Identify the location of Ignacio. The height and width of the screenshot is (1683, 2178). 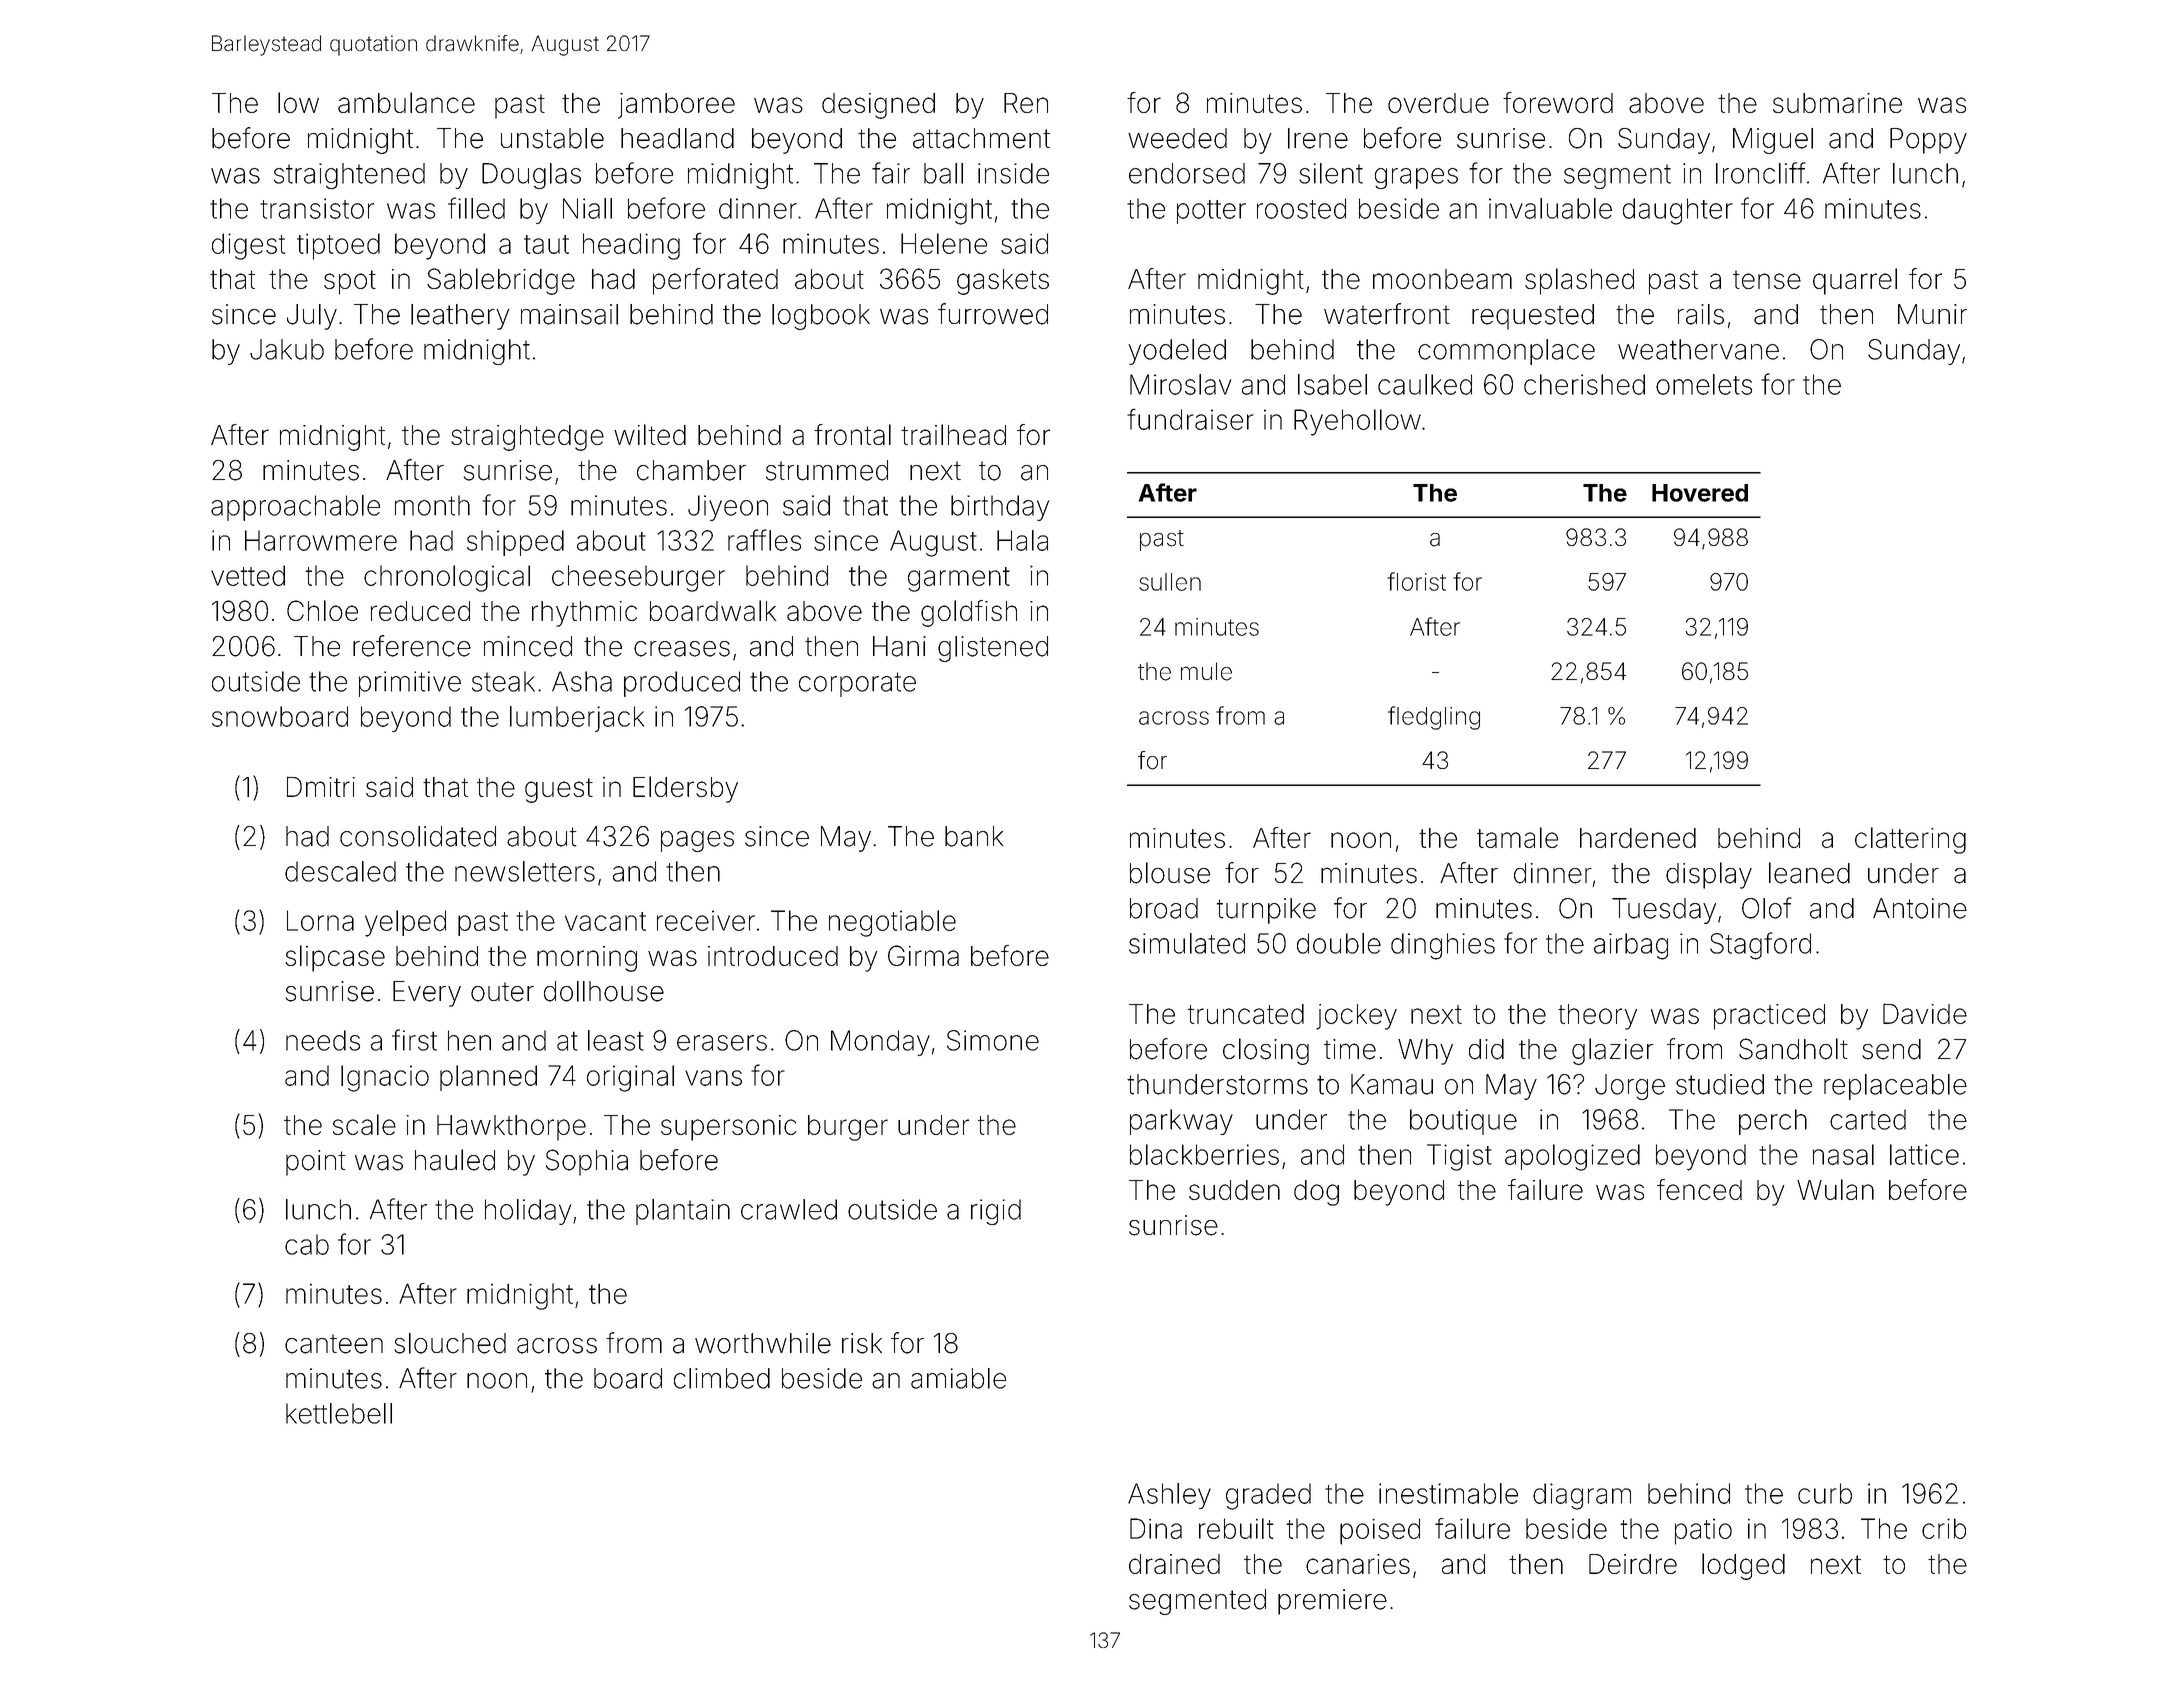
(385, 1078).
